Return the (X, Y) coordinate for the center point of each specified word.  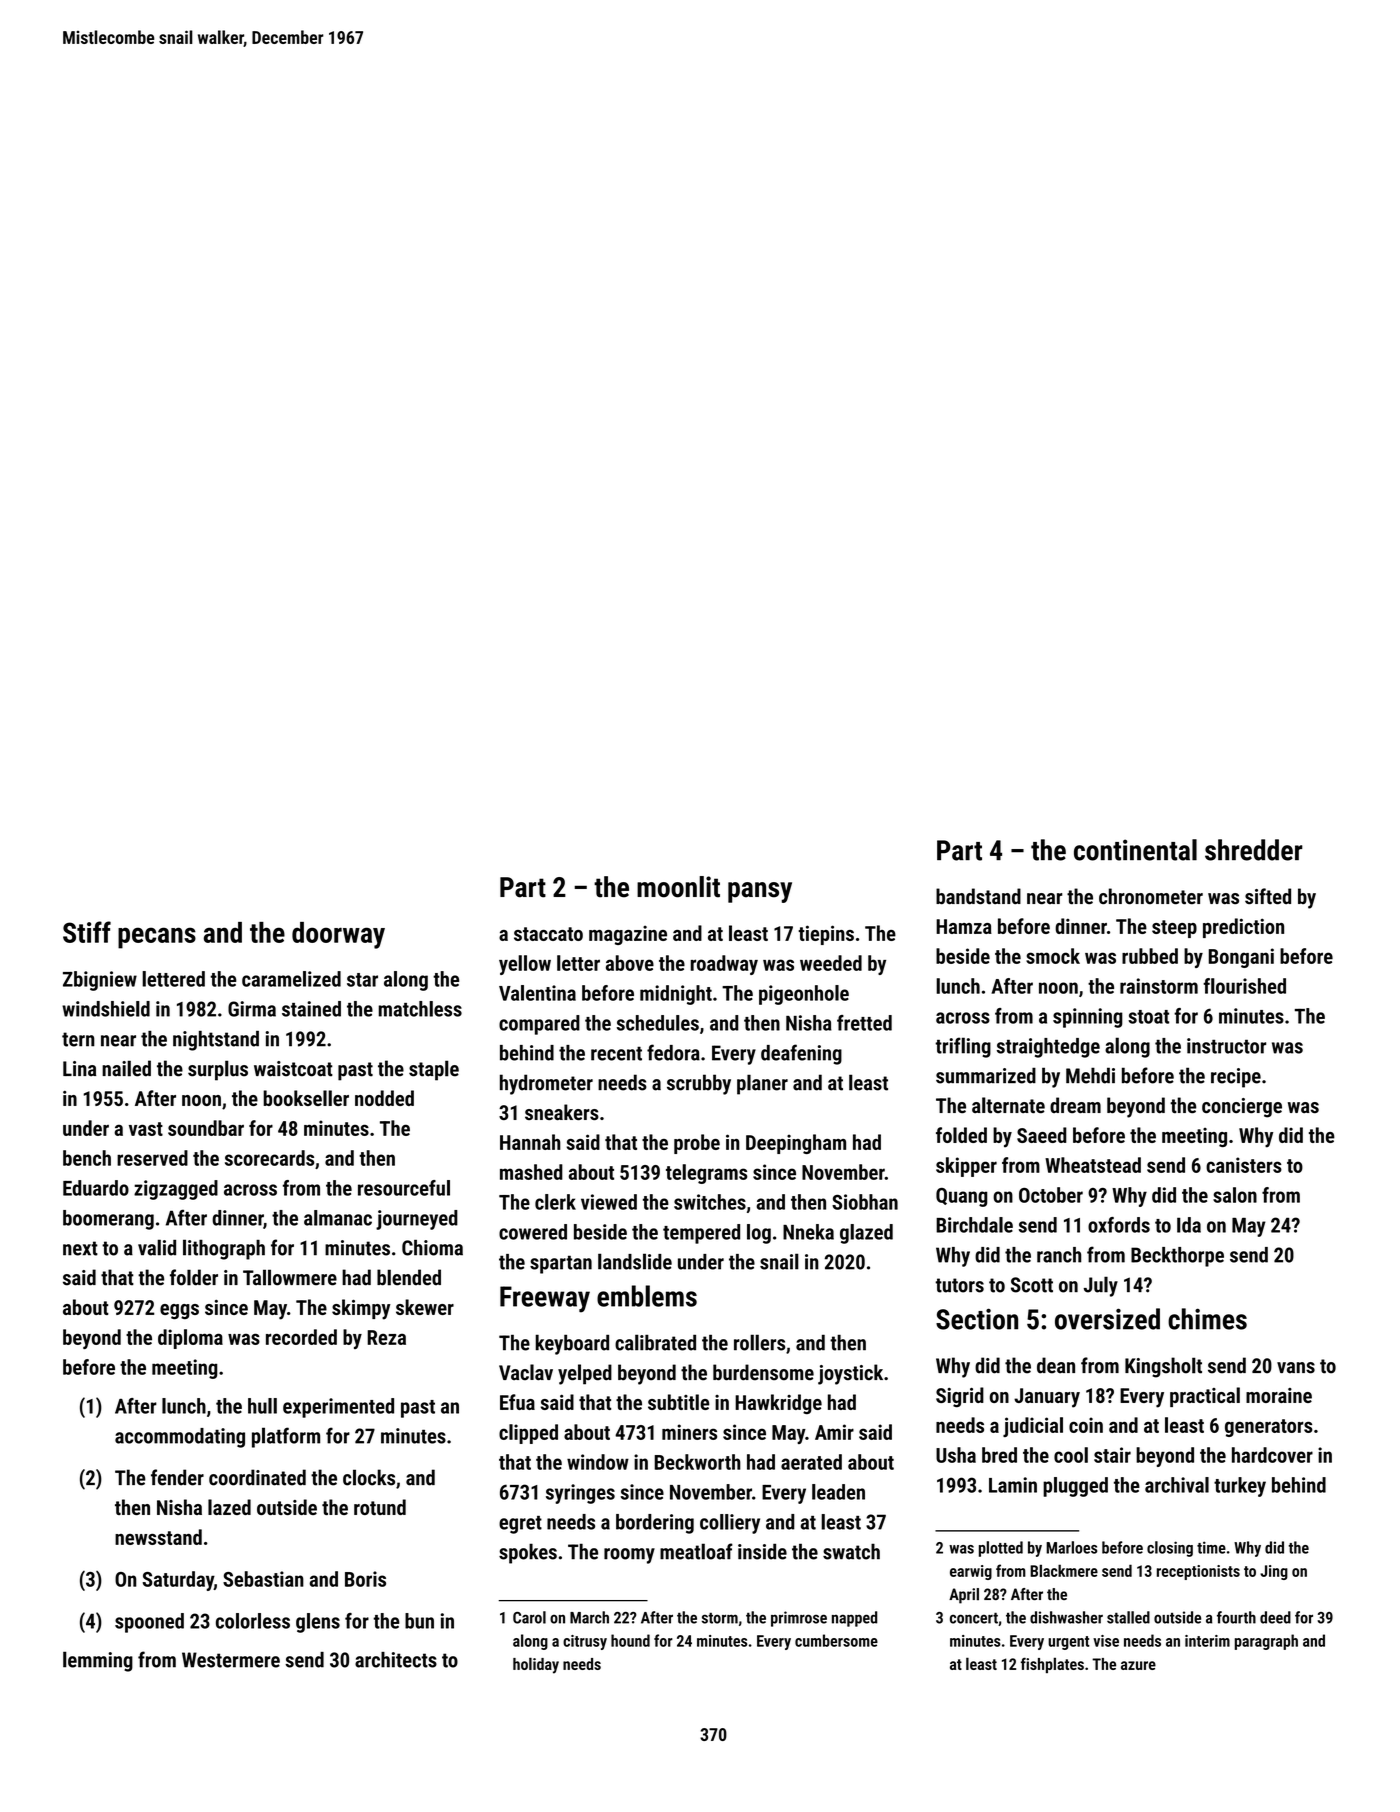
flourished (1244, 986)
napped (854, 1619)
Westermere (231, 1660)
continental (1135, 850)
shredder (1254, 850)
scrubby (699, 1084)
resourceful (404, 1188)
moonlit (678, 887)
